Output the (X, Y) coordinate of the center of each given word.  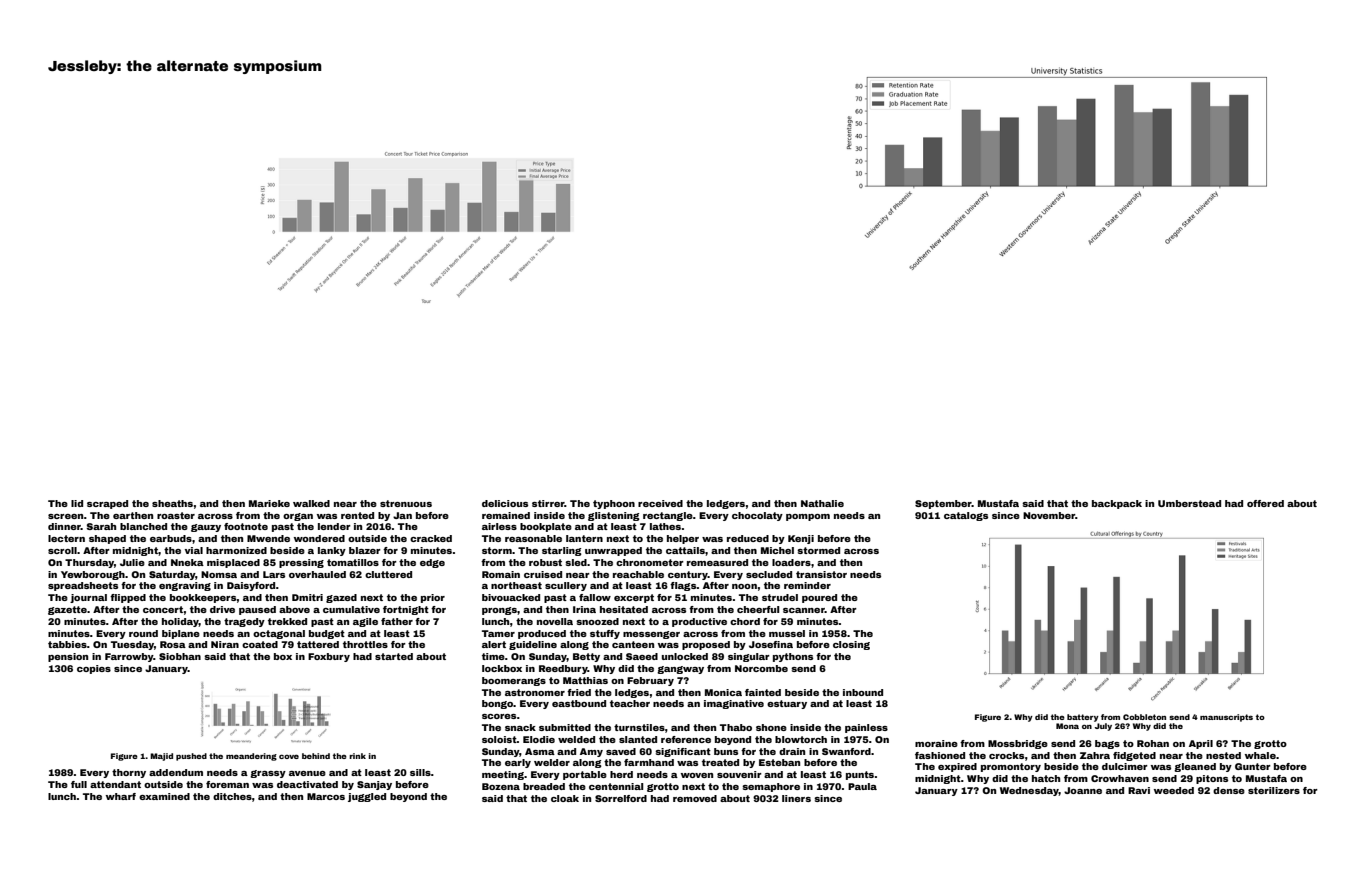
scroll (62, 550)
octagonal (279, 634)
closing (851, 645)
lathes (666, 526)
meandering (251, 757)
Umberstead (1189, 503)
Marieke (269, 503)
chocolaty (757, 516)
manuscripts (1226, 718)
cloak (565, 798)
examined (164, 796)
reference (686, 739)
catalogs (966, 516)
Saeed (642, 656)
